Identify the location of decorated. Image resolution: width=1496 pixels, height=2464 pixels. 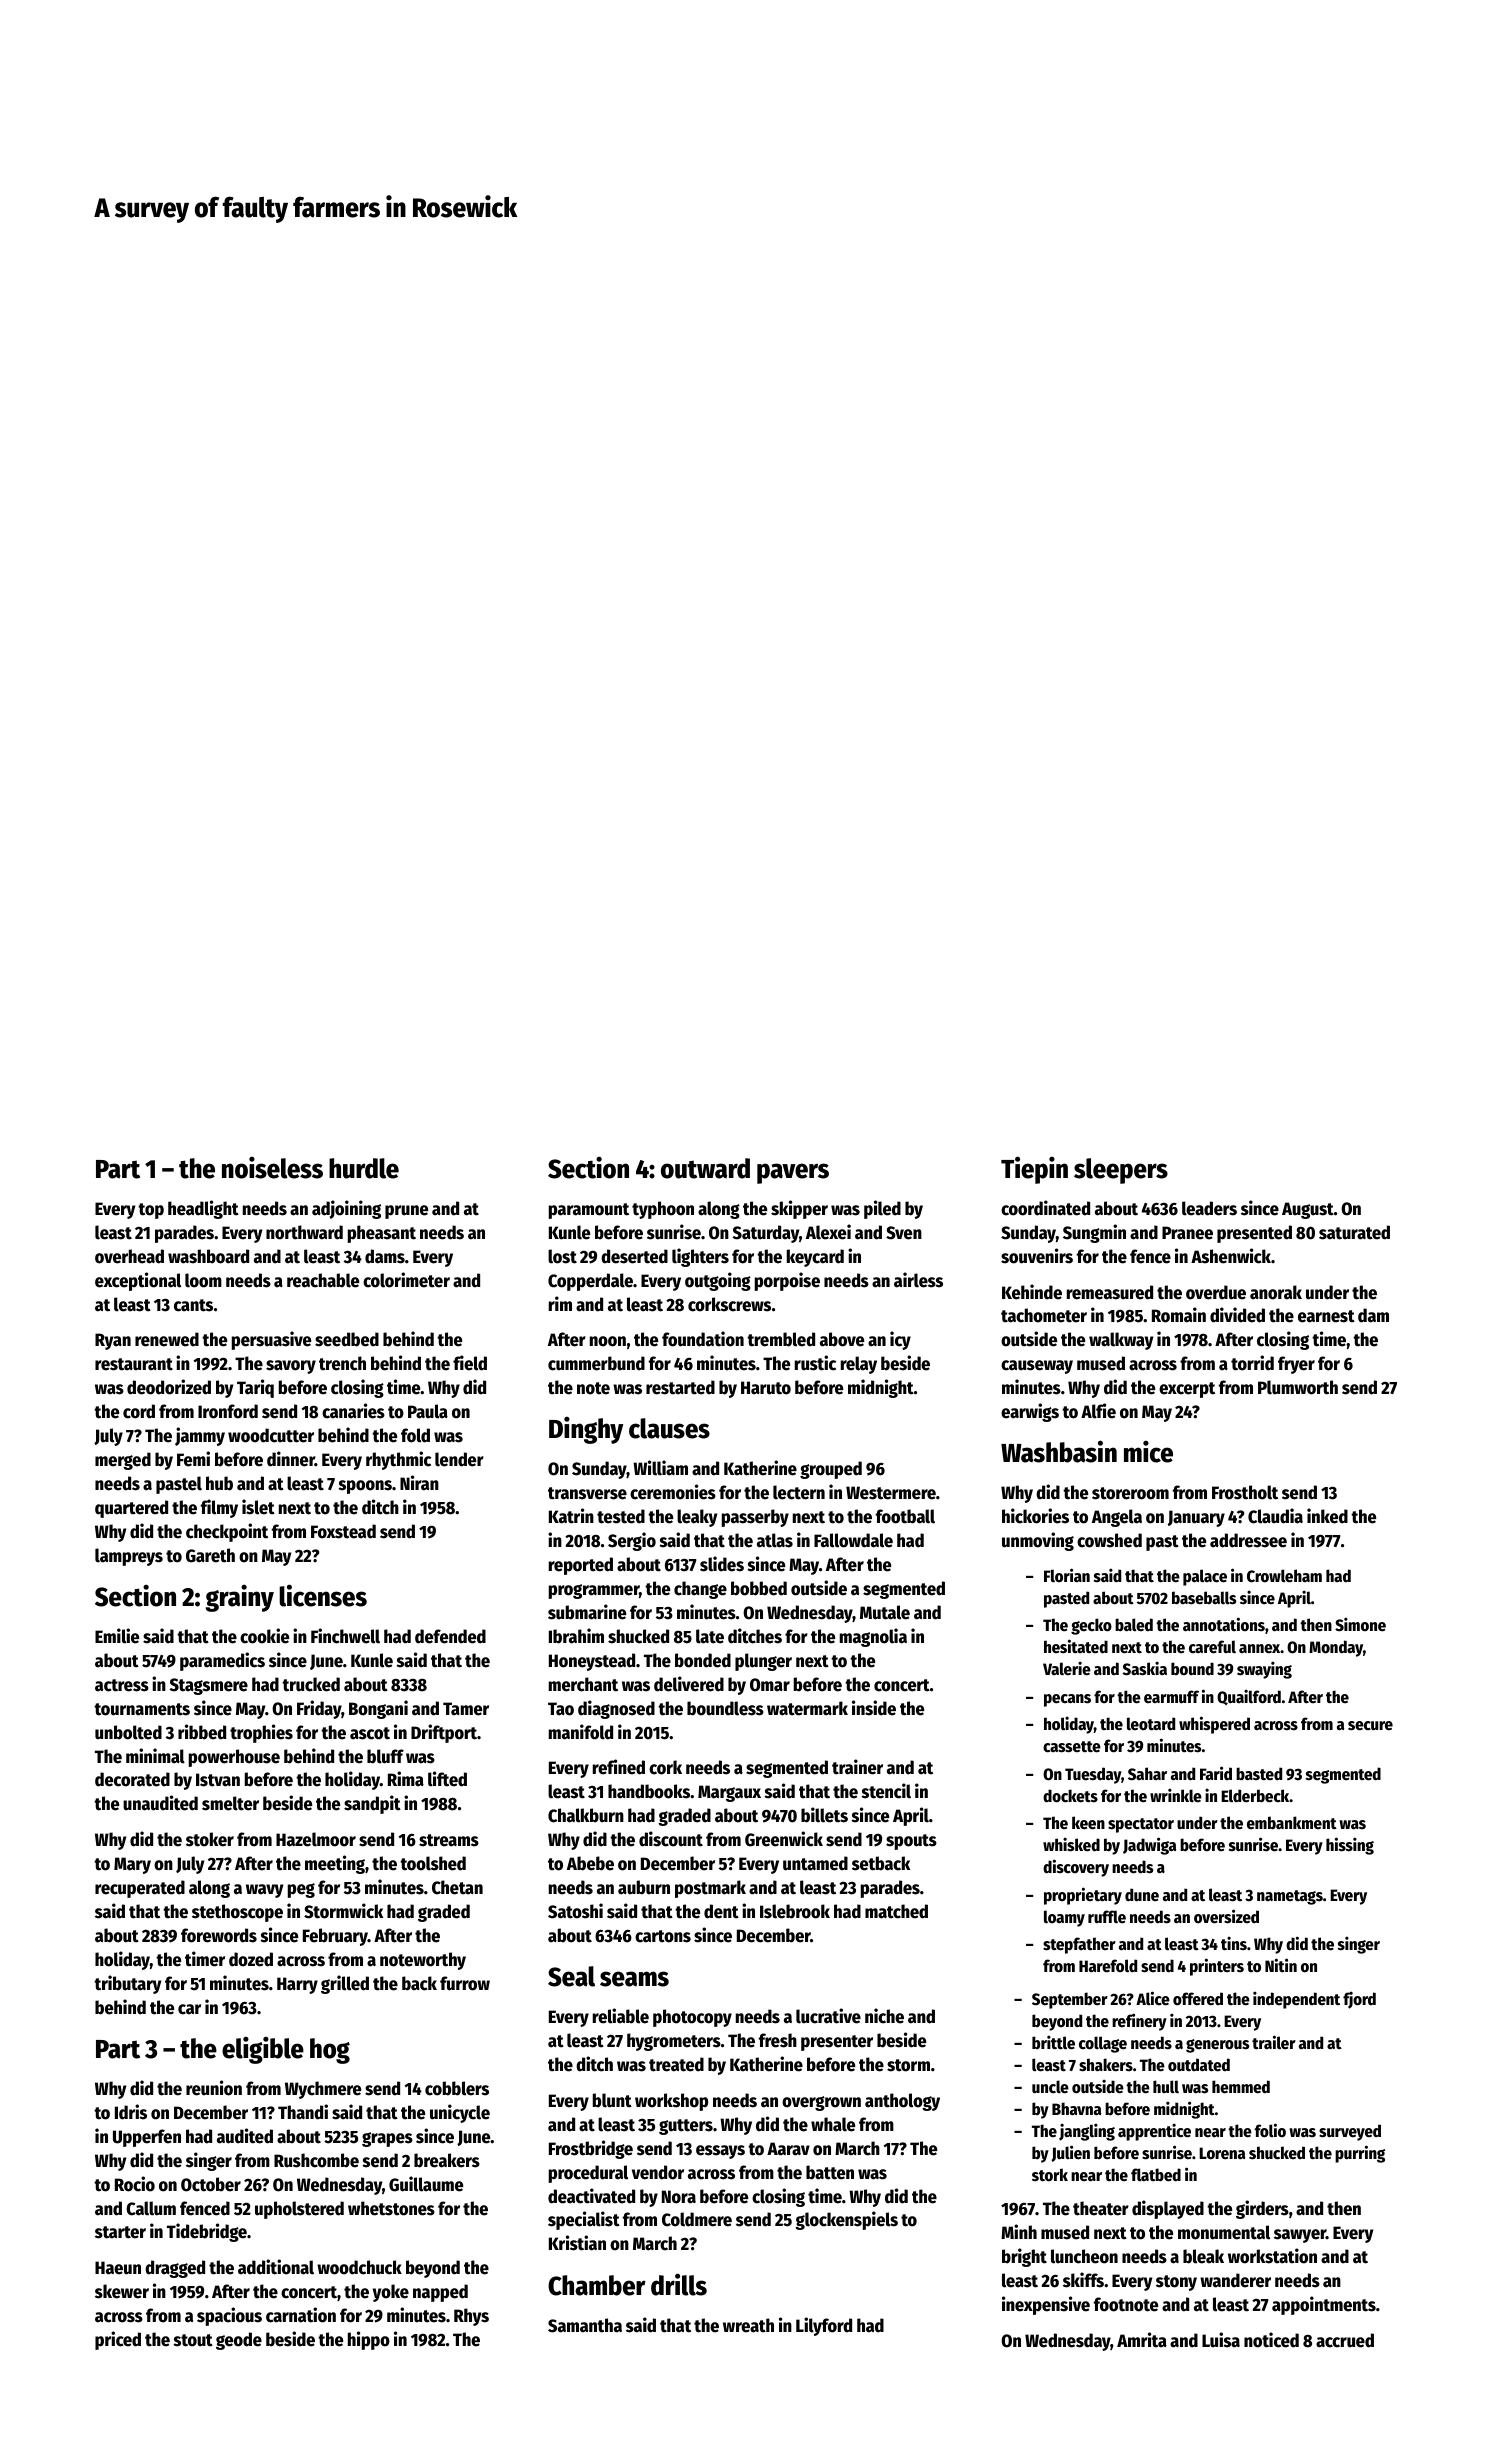
(132, 1779).
